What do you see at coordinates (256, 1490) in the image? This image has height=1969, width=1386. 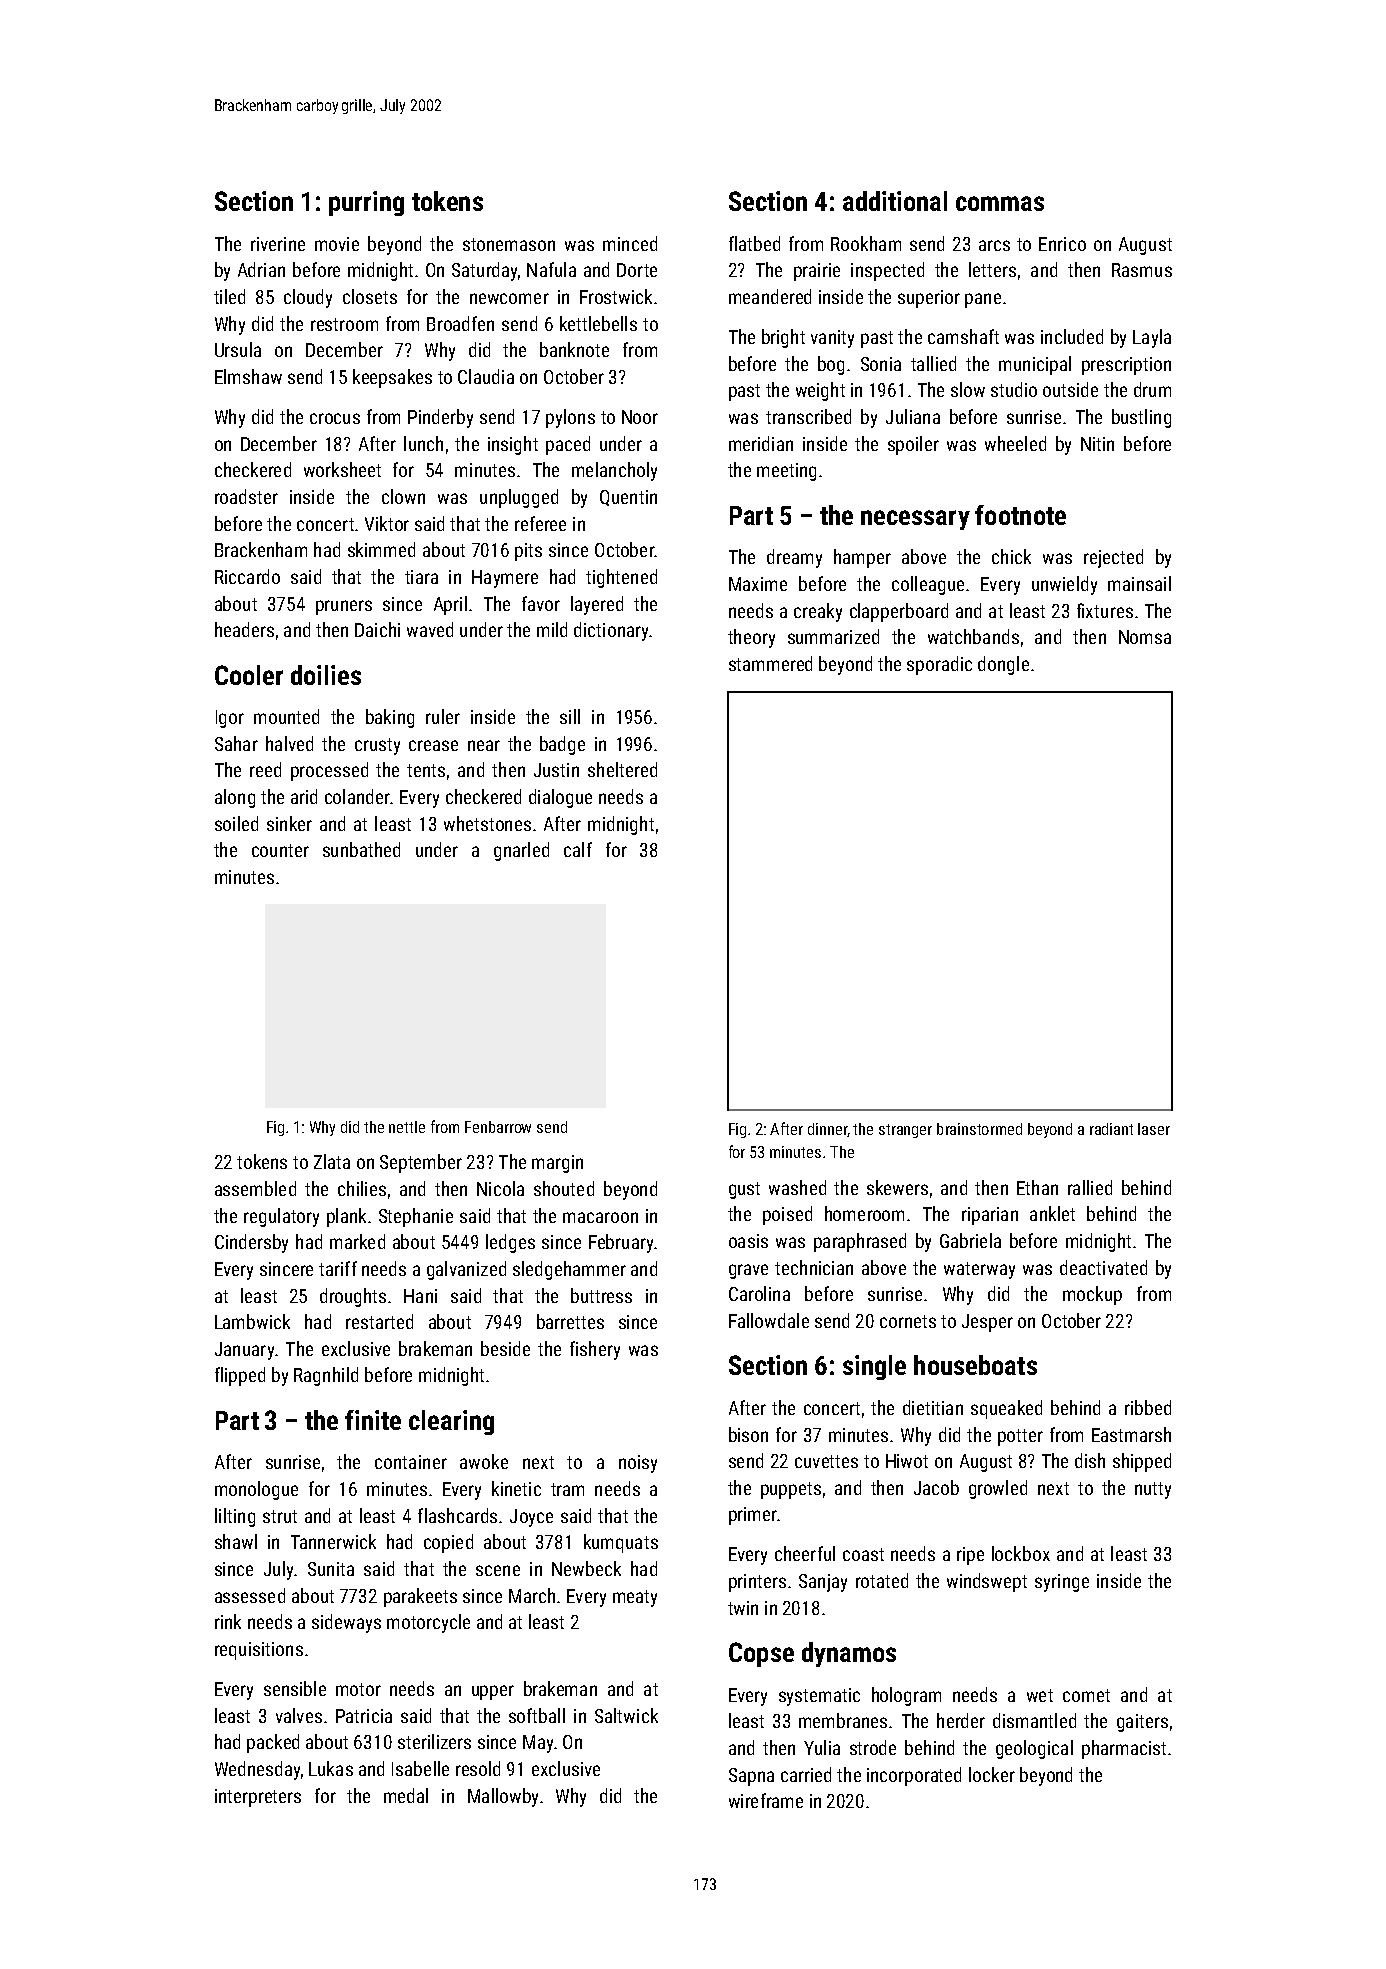 I see `monologue` at bounding box center [256, 1490].
